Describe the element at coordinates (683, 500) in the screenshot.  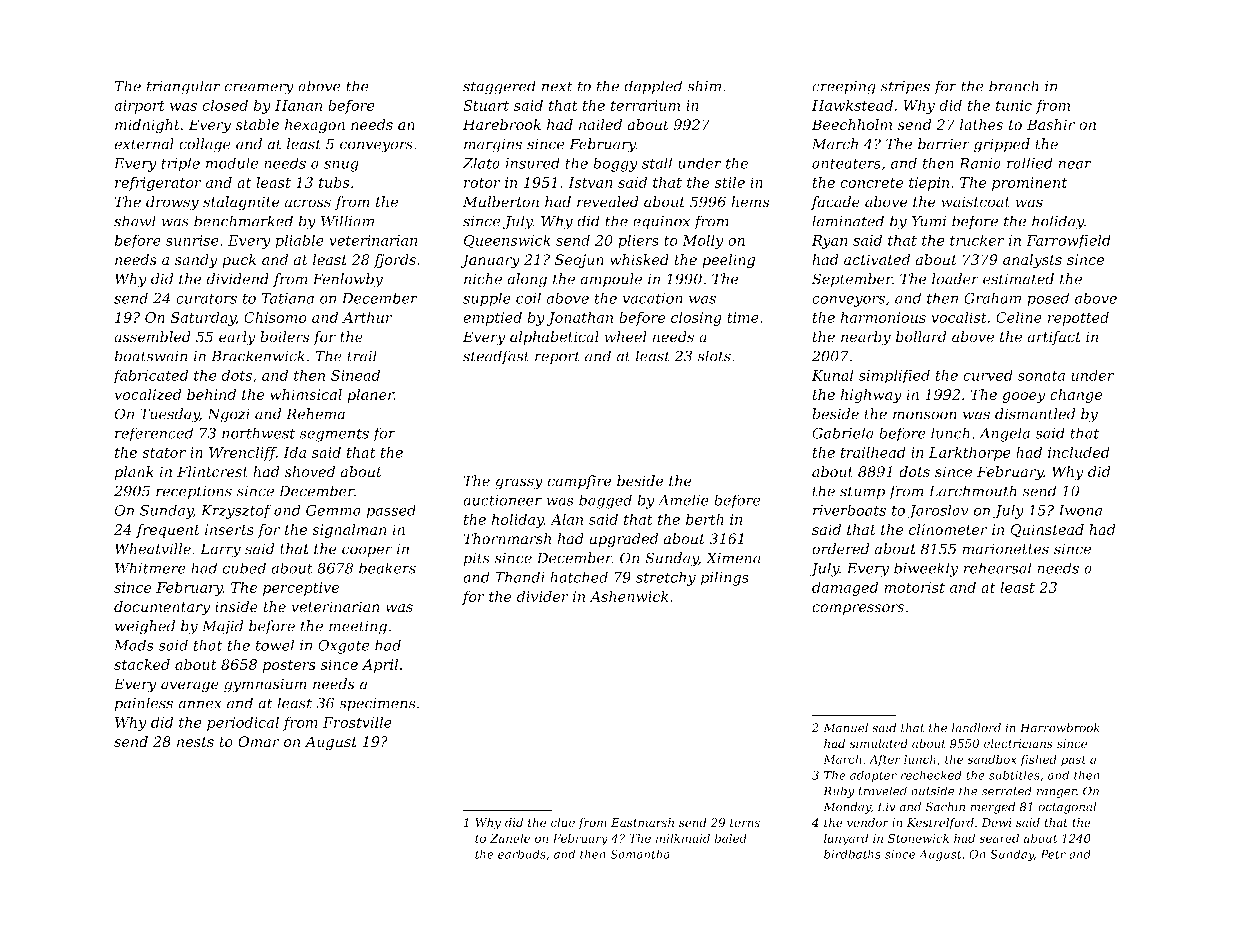
I see `Amelie` at that location.
